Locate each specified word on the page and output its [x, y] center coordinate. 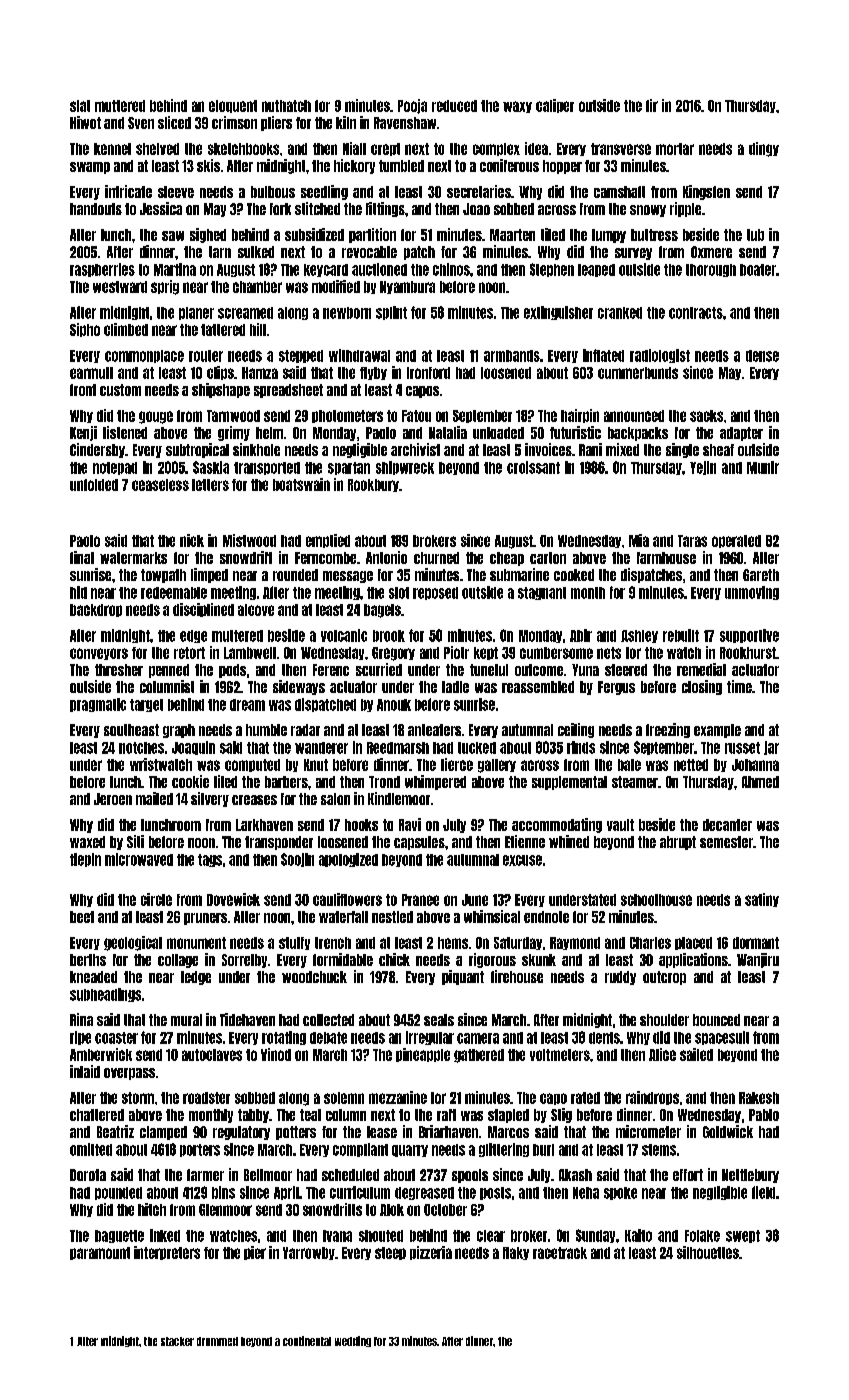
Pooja [412, 106]
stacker [177, 1341]
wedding [353, 1341]
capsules [419, 843]
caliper [555, 106]
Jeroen [113, 799]
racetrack [560, 1253]
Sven [141, 123]
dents [604, 1038]
